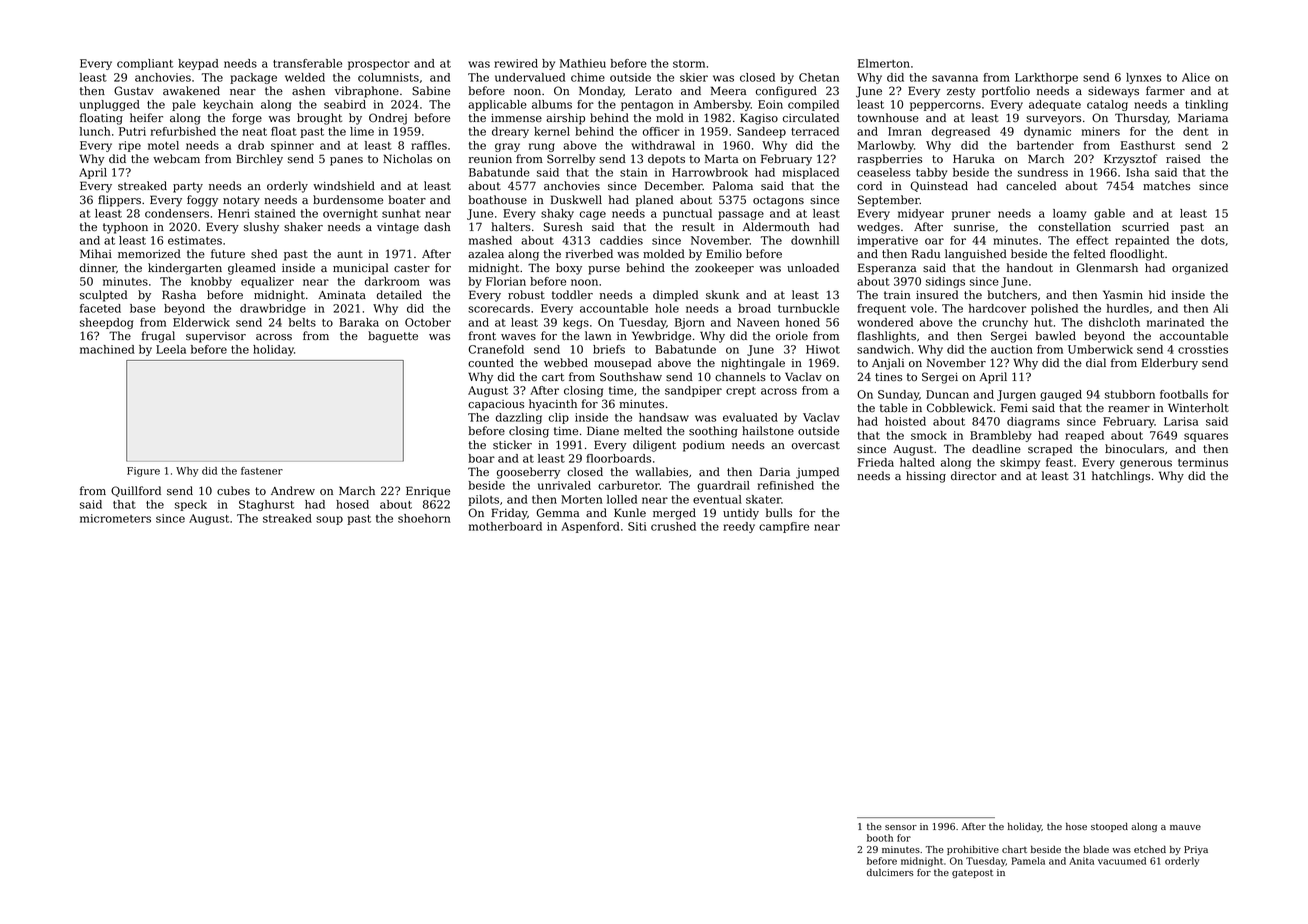  What do you see at coordinates (890, 872) in the page?
I see `dulcimers` at bounding box center [890, 872].
